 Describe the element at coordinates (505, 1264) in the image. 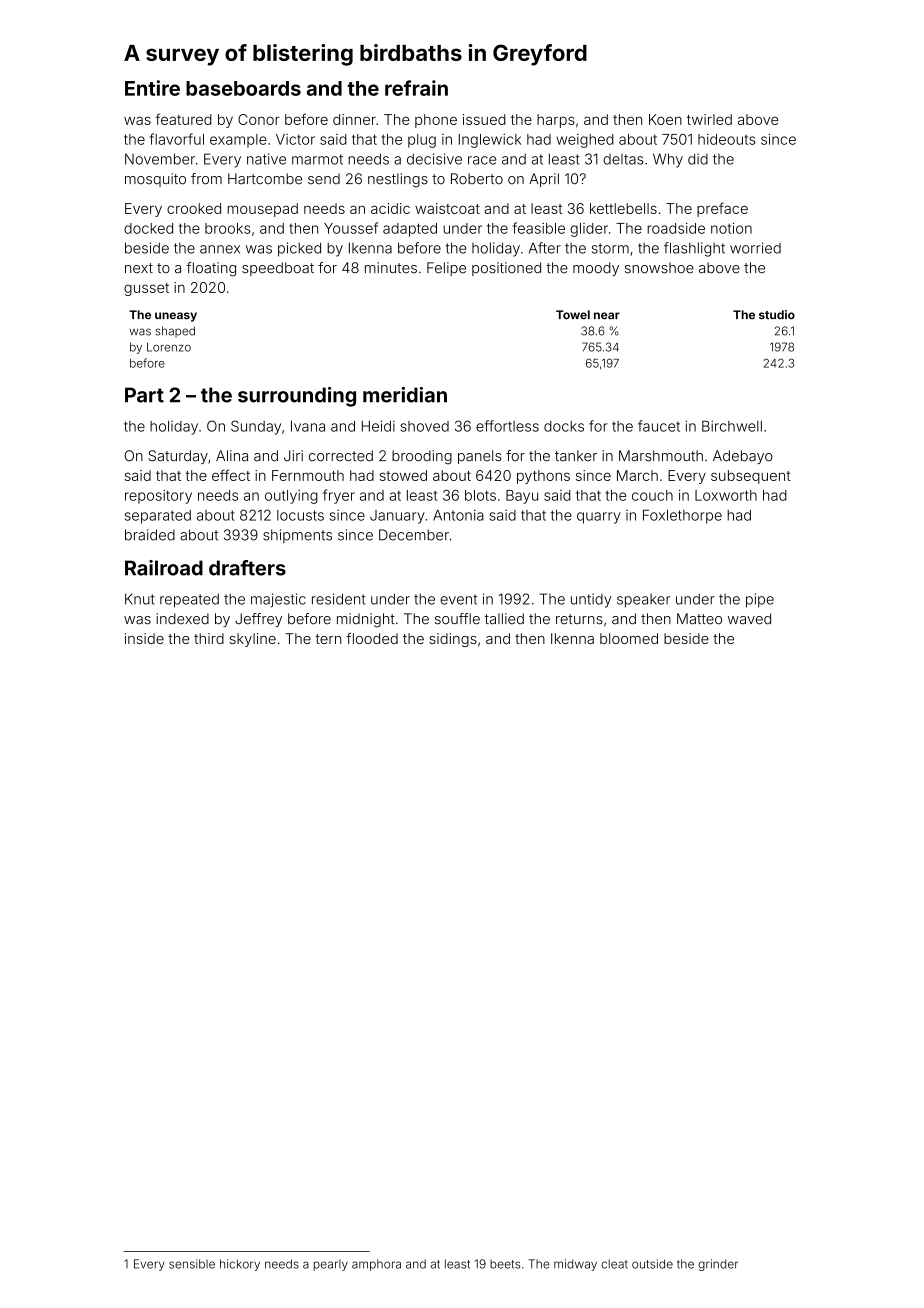

I see `beets` at that location.
